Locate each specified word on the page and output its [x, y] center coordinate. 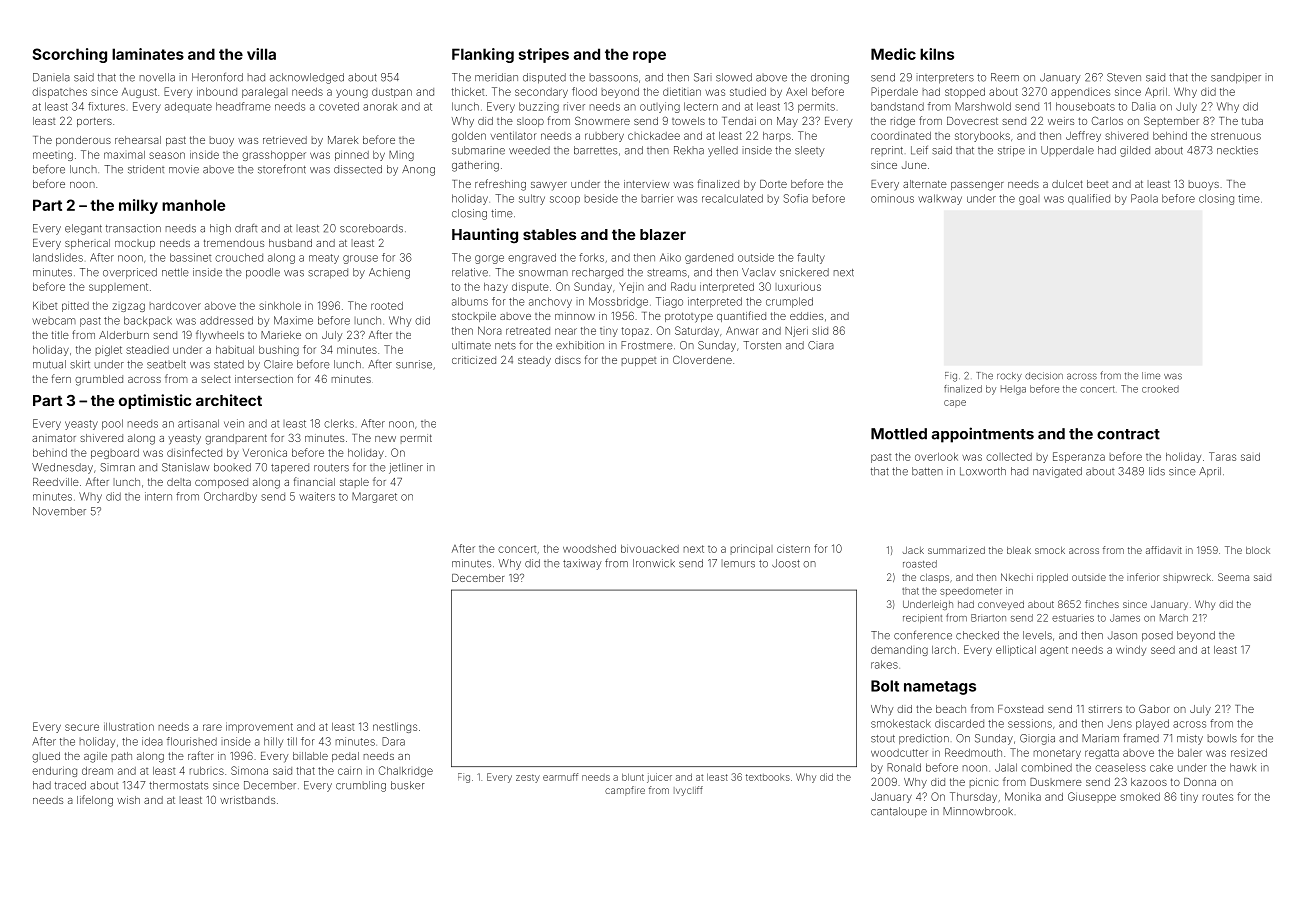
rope [649, 57]
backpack [148, 321]
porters [94, 122]
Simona [249, 770]
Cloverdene [702, 359]
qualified [1089, 199]
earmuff [560, 777]
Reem [1005, 77]
